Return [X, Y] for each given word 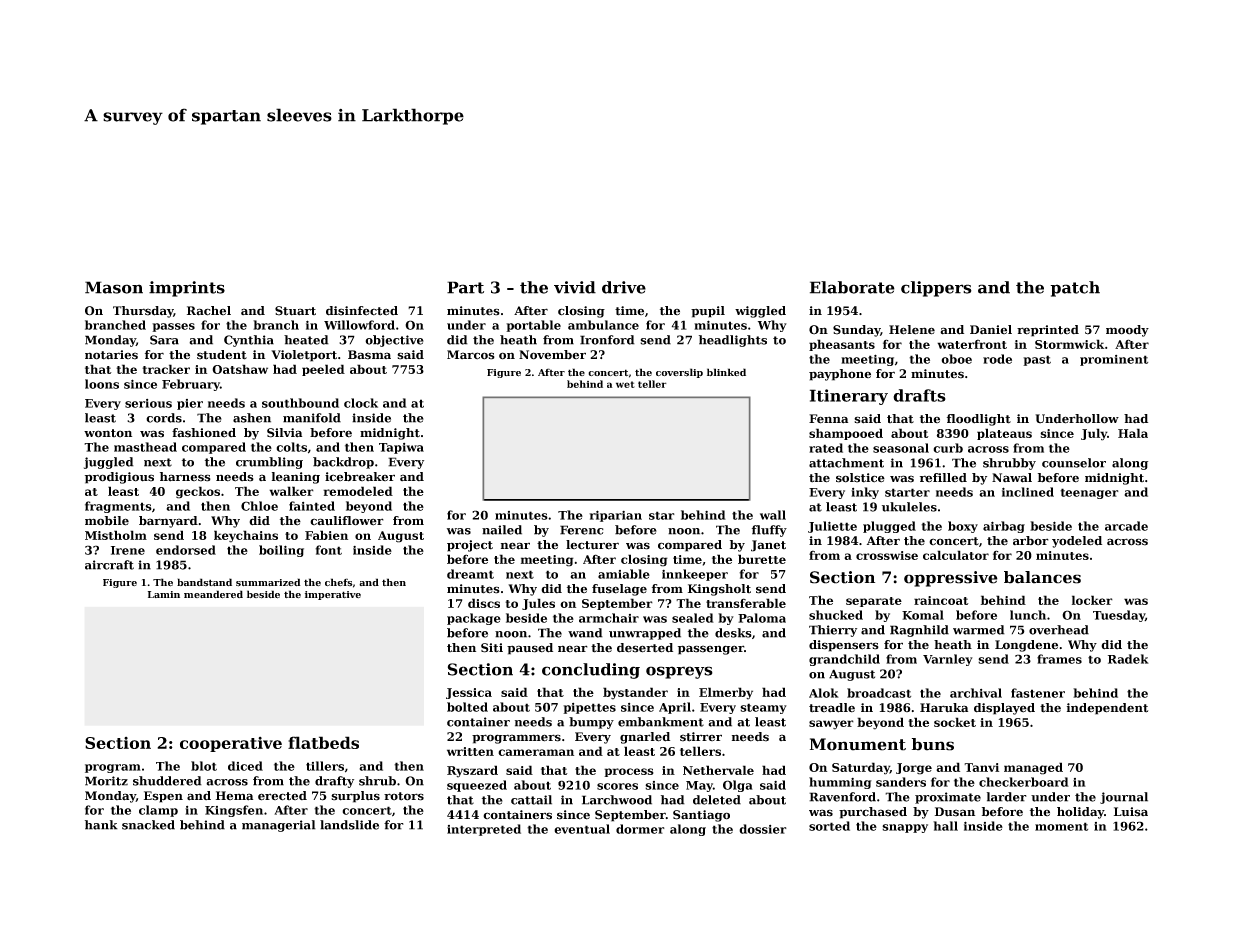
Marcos [471, 355]
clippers [936, 289]
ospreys [679, 672]
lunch [1028, 615]
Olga [738, 786]
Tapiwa [401, 448]
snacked [148, 825]
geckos [198, 492]
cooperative [231, 744]
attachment [846, 463]
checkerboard [1024, 782]
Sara [164, 340]
